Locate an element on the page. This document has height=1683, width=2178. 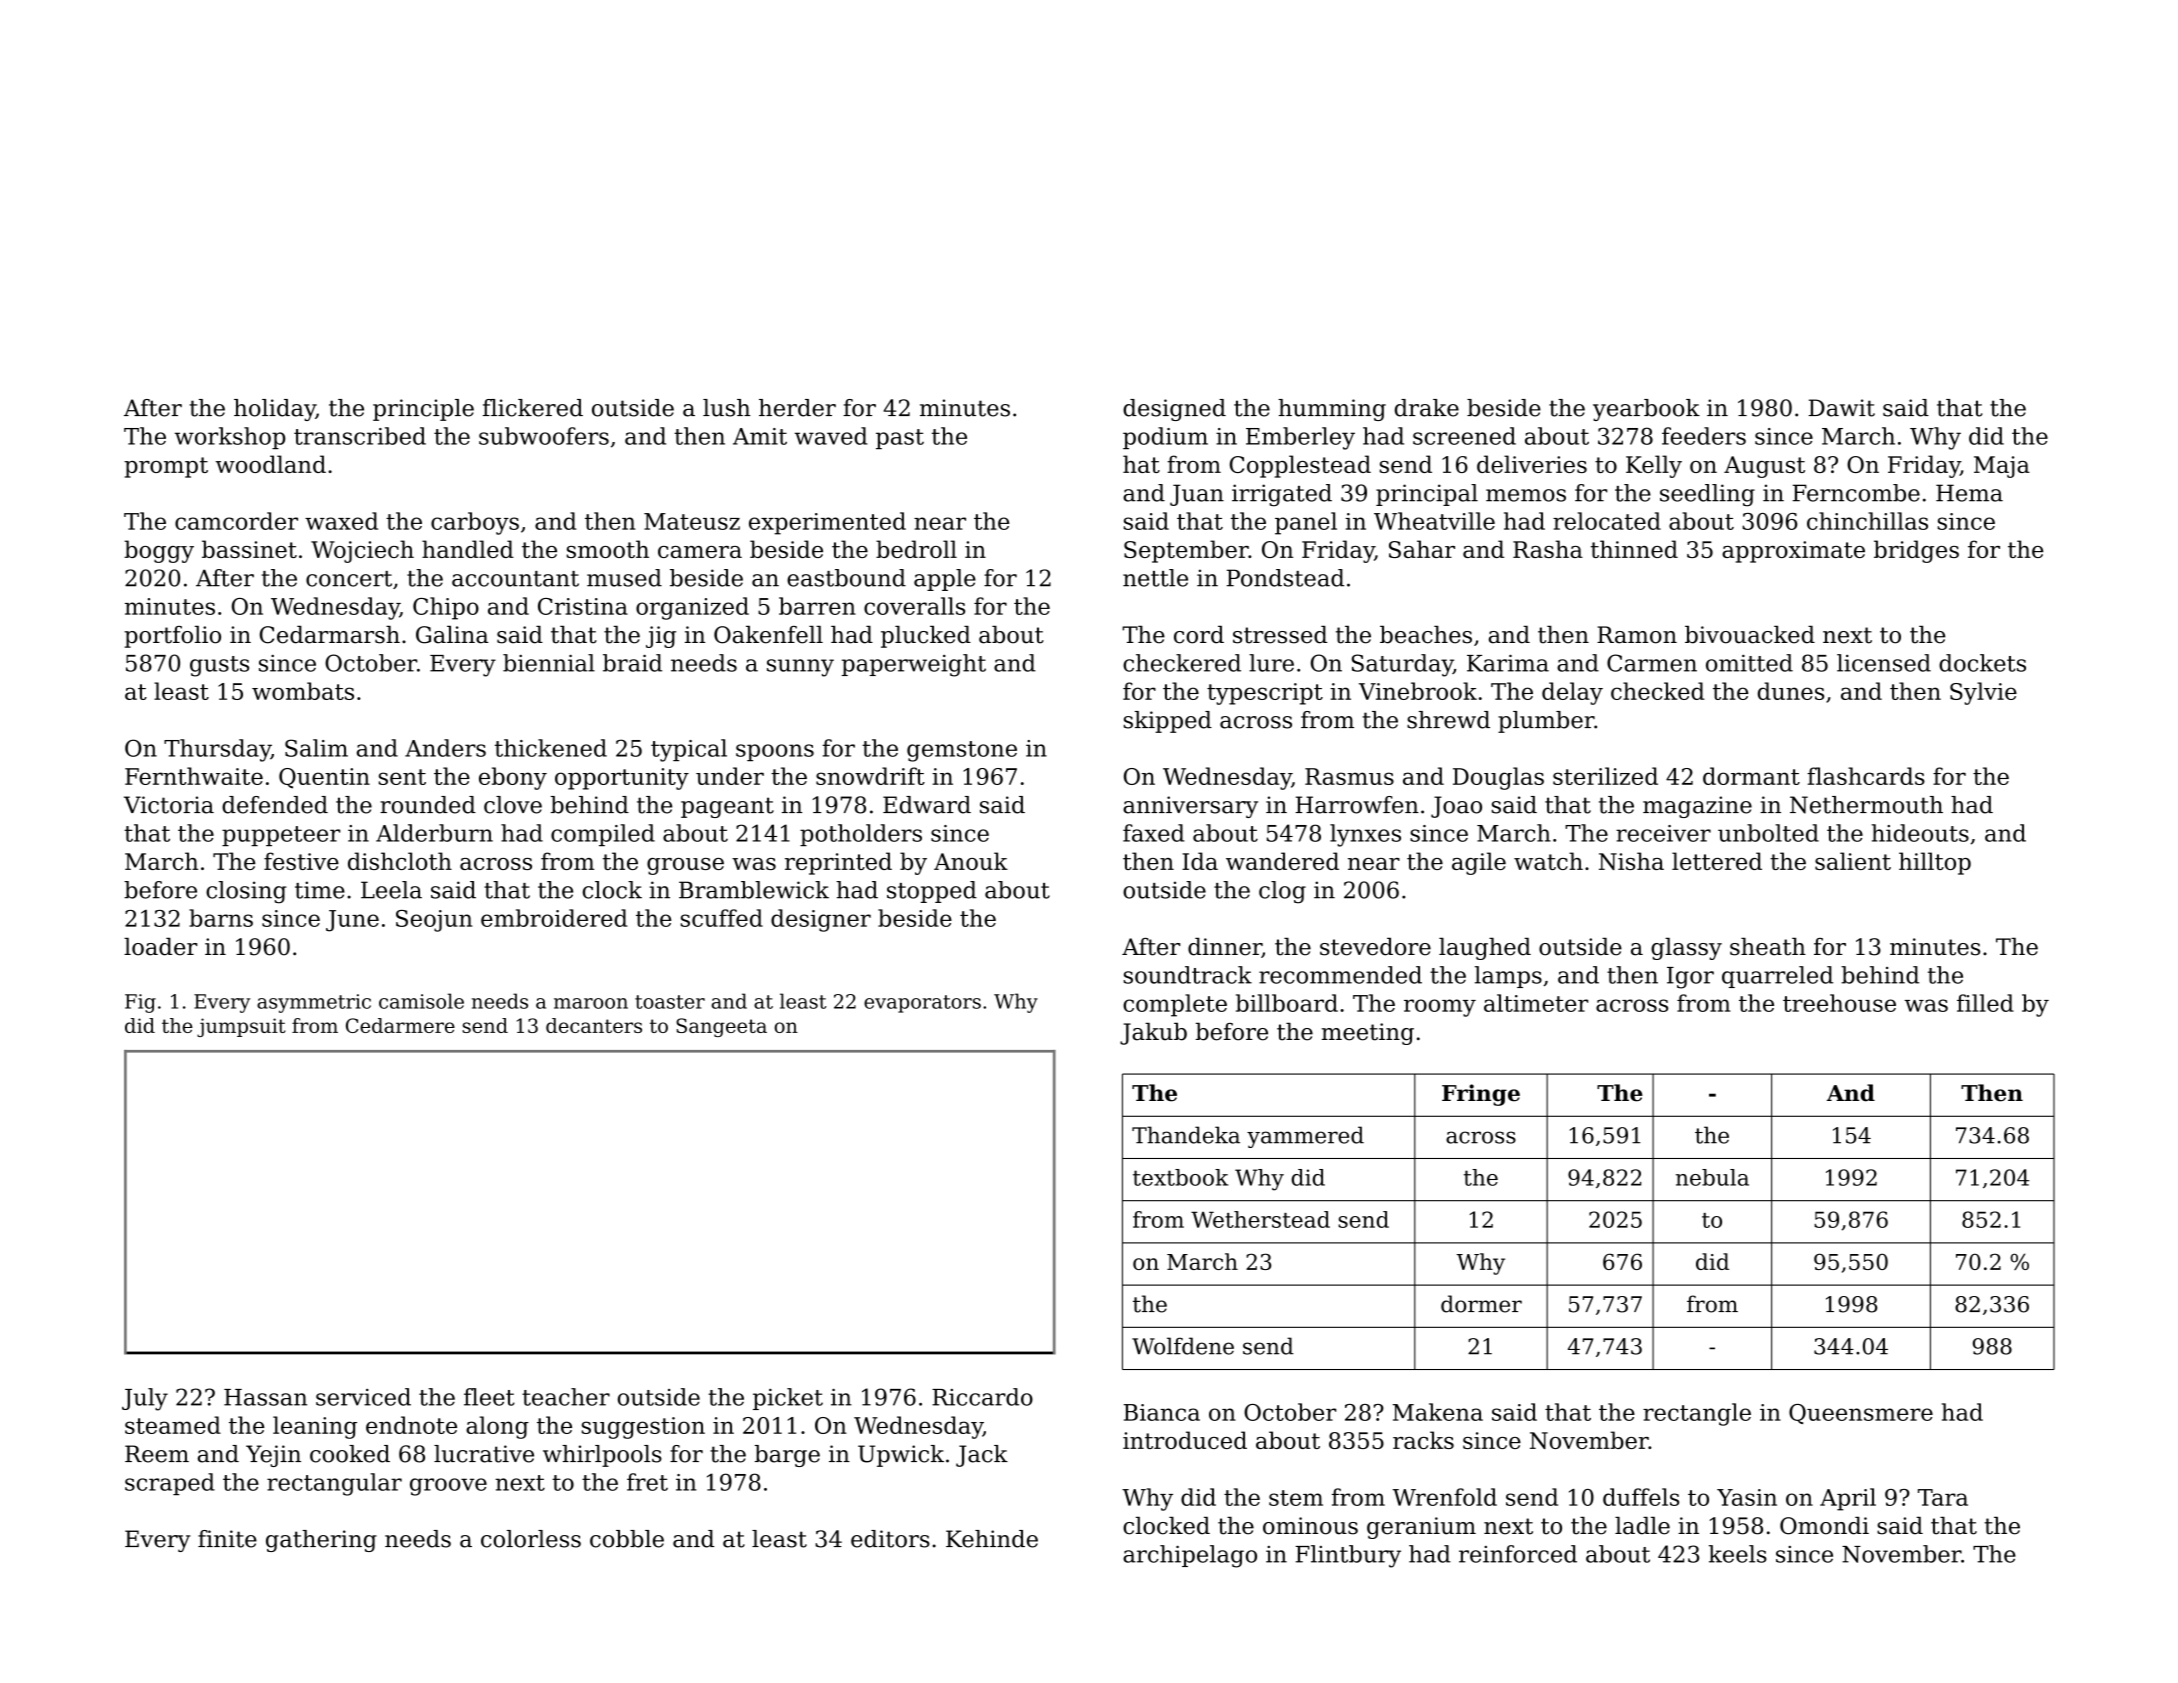
plumber is located at coordinates (1546, 722).
